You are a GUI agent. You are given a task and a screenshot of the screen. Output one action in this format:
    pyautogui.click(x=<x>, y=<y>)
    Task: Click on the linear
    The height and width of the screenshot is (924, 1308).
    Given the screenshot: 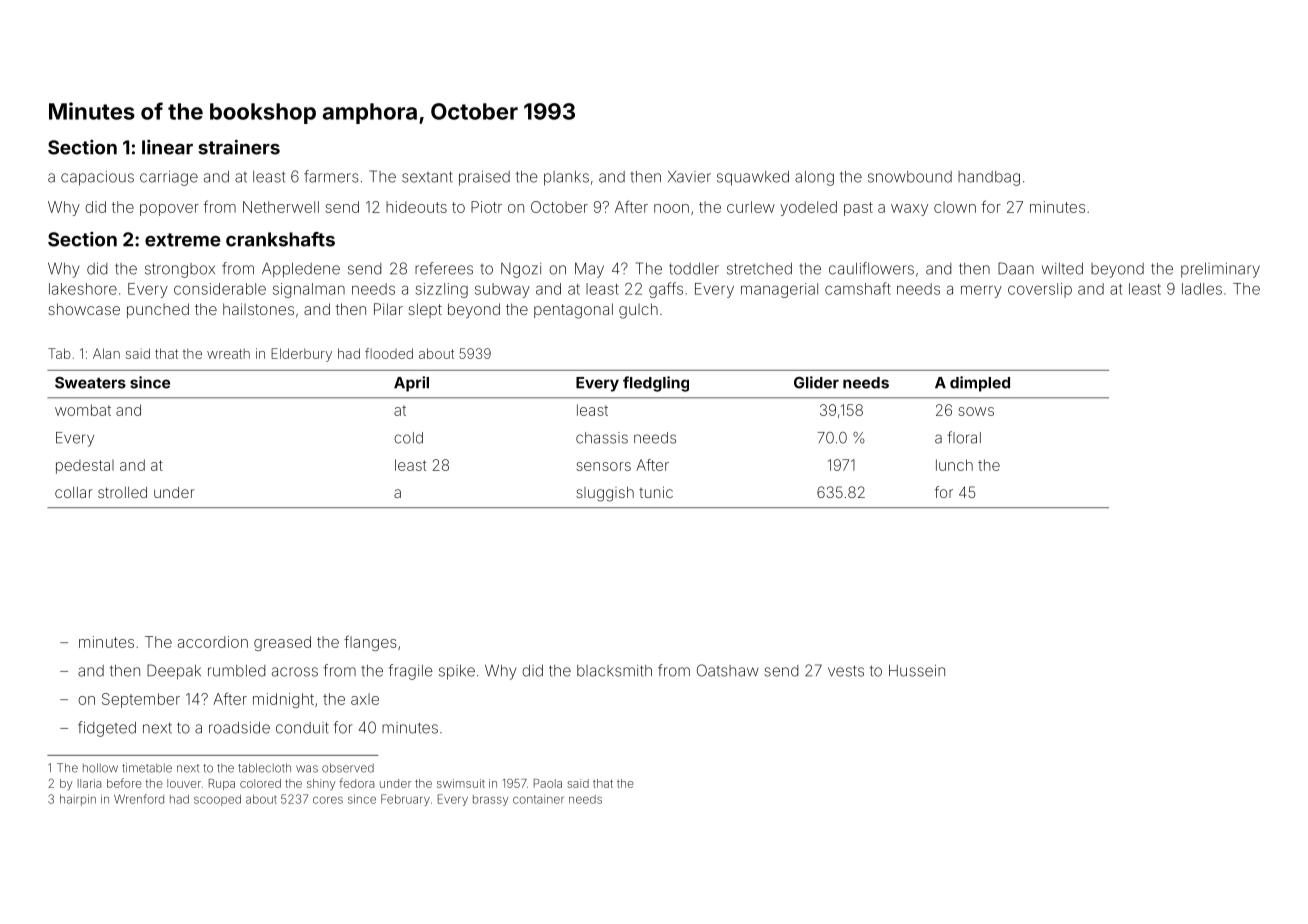 What is the action you would take?
    pyautogui.click(x=167, y=147)
